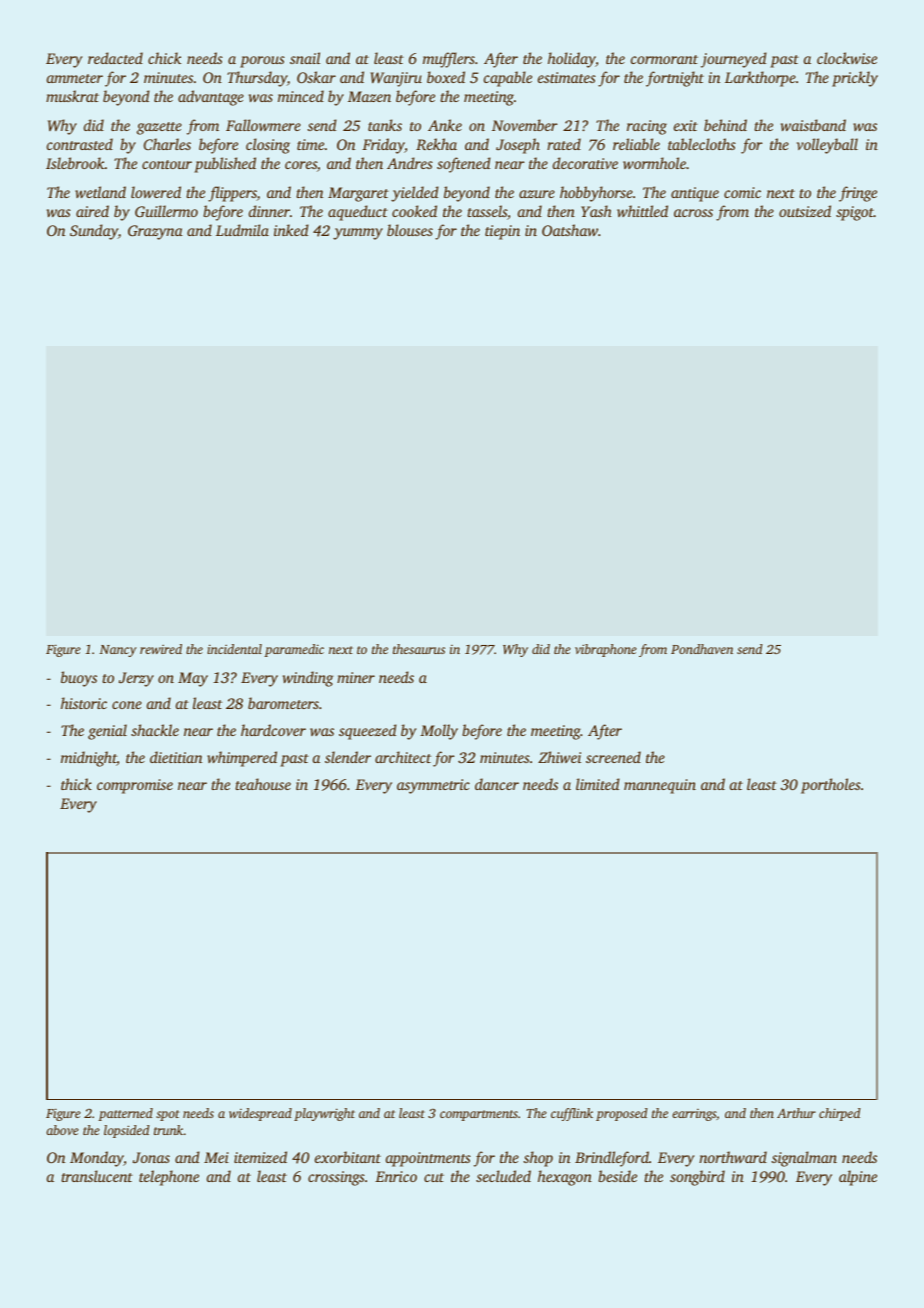 The height and width of the image is (1308, 924). I want to click on compromise, so click(135, 786).
